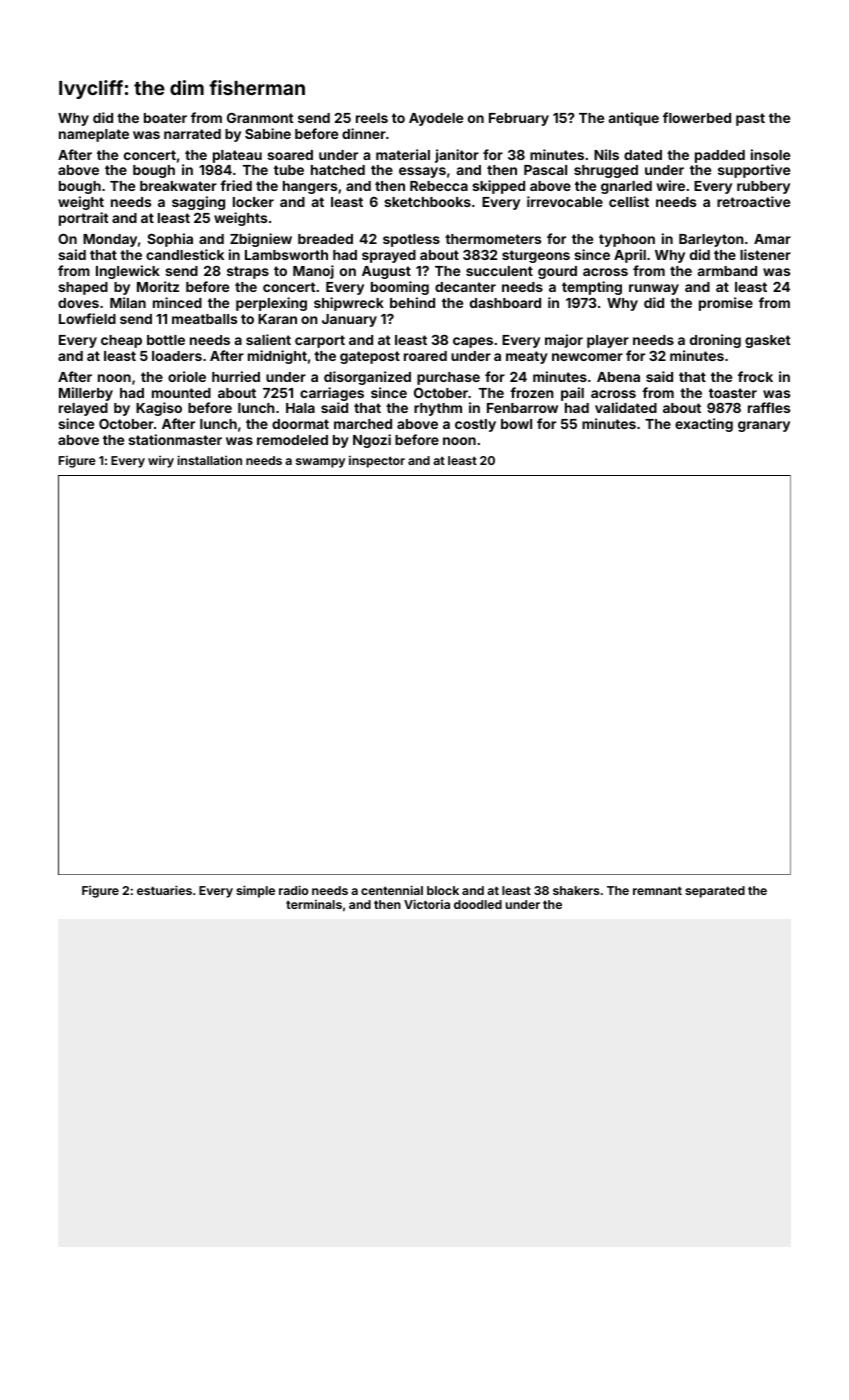 This page has width=849, height=1400. Describe the element at coordinates (443, 890) in the page. I see `block` at that location.
